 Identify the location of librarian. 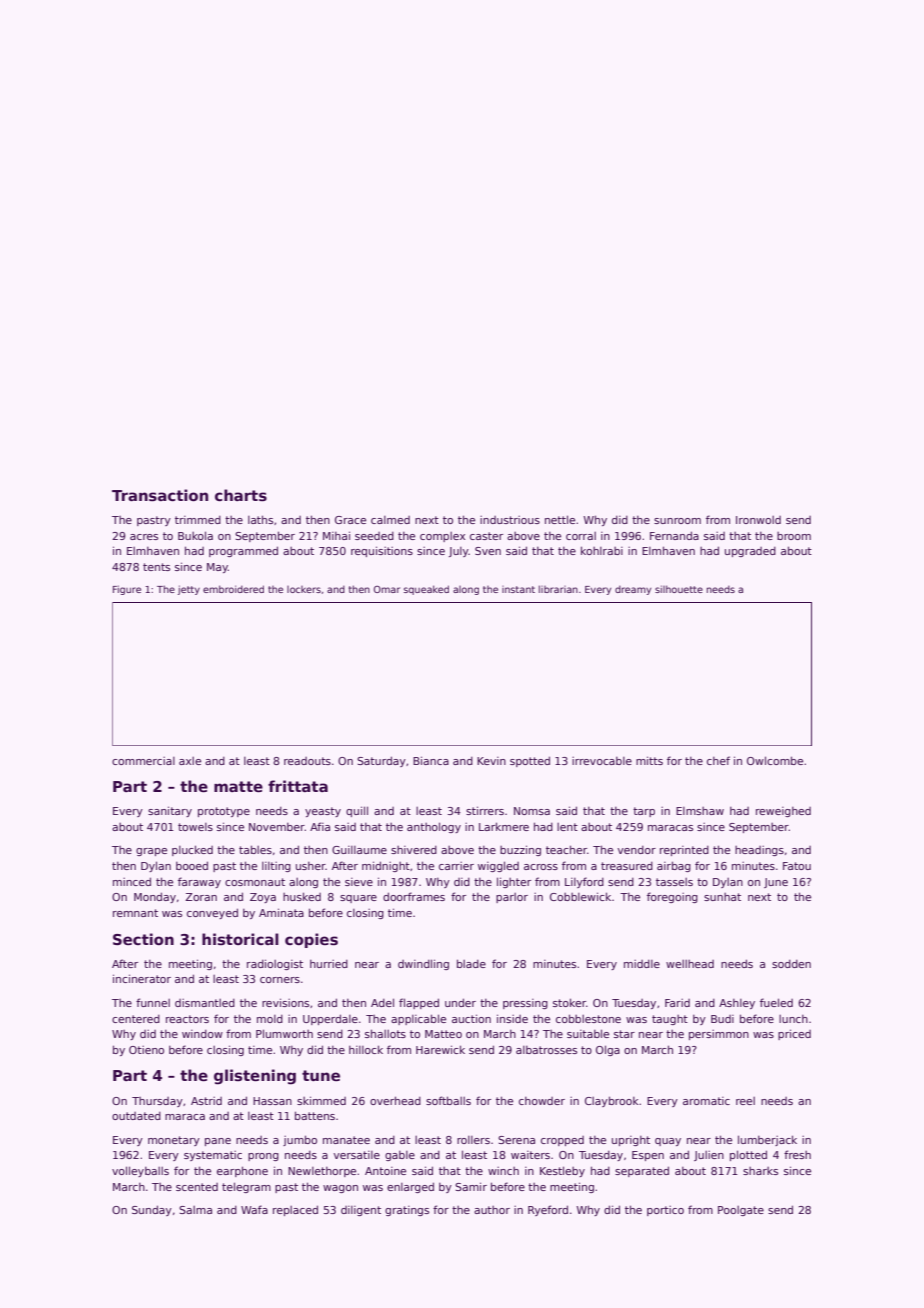
(558, 589).
